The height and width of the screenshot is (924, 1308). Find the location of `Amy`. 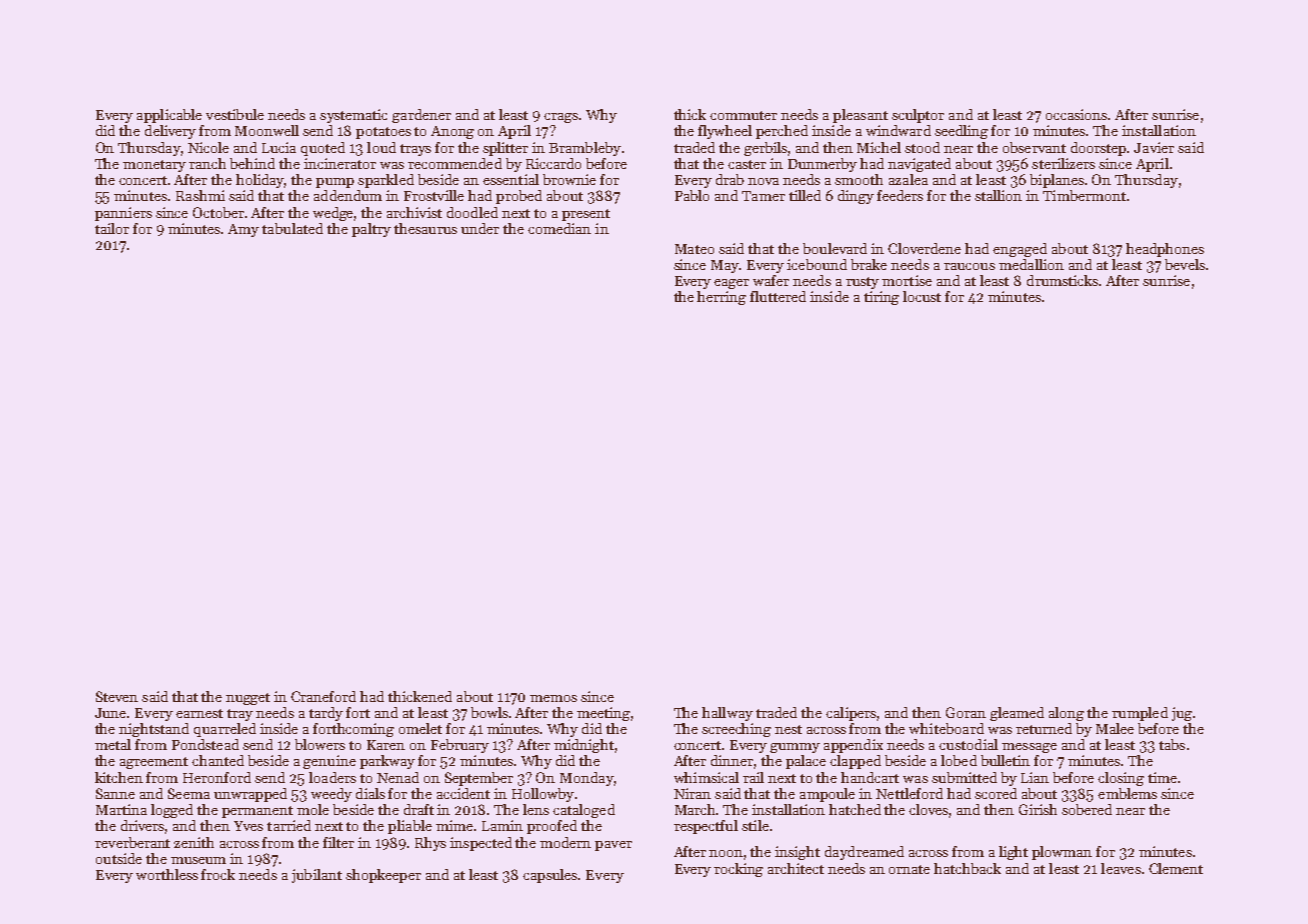

Amy is located at coordinates (243, 230).
